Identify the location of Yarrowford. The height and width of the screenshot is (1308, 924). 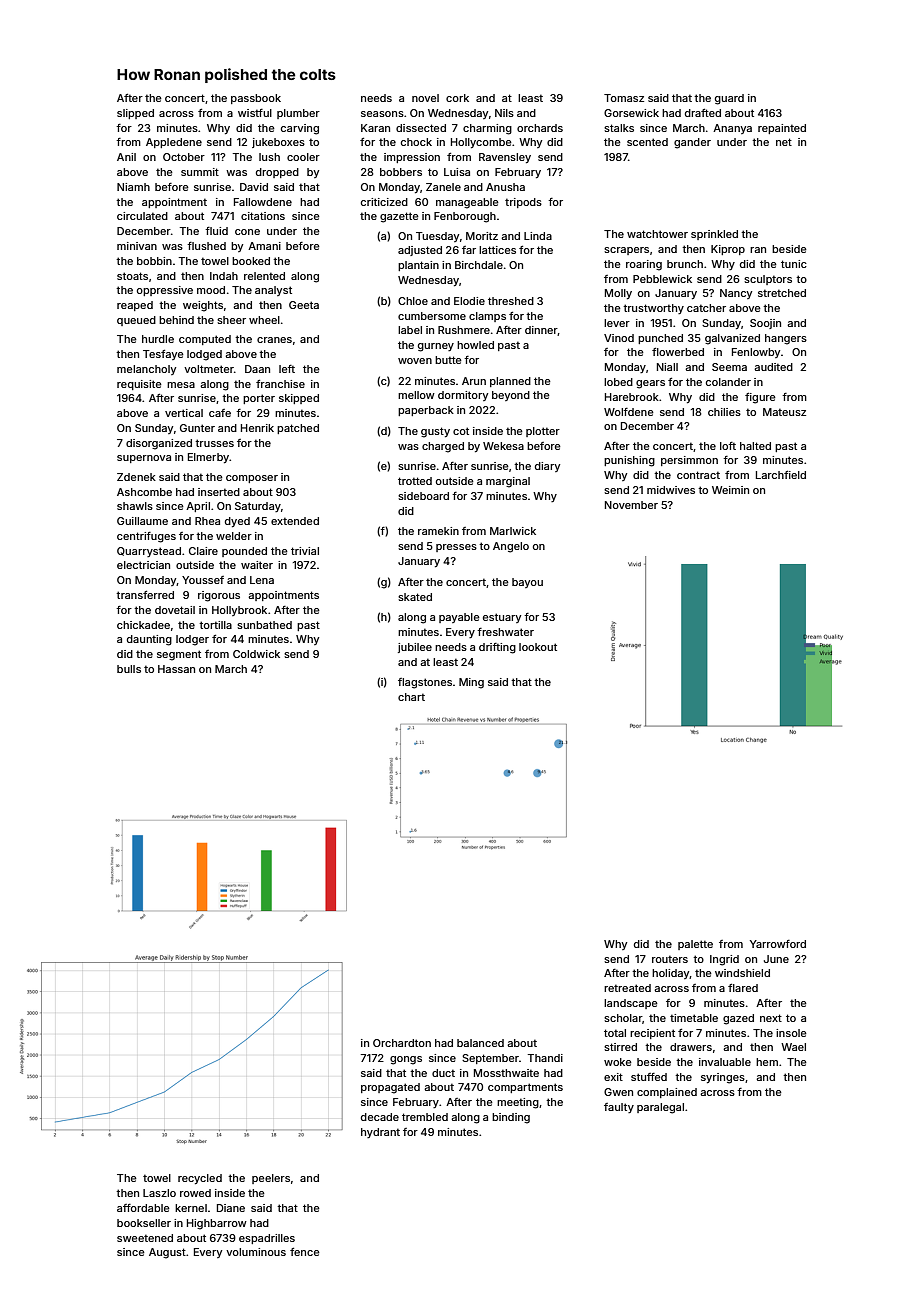
(778, 944).
